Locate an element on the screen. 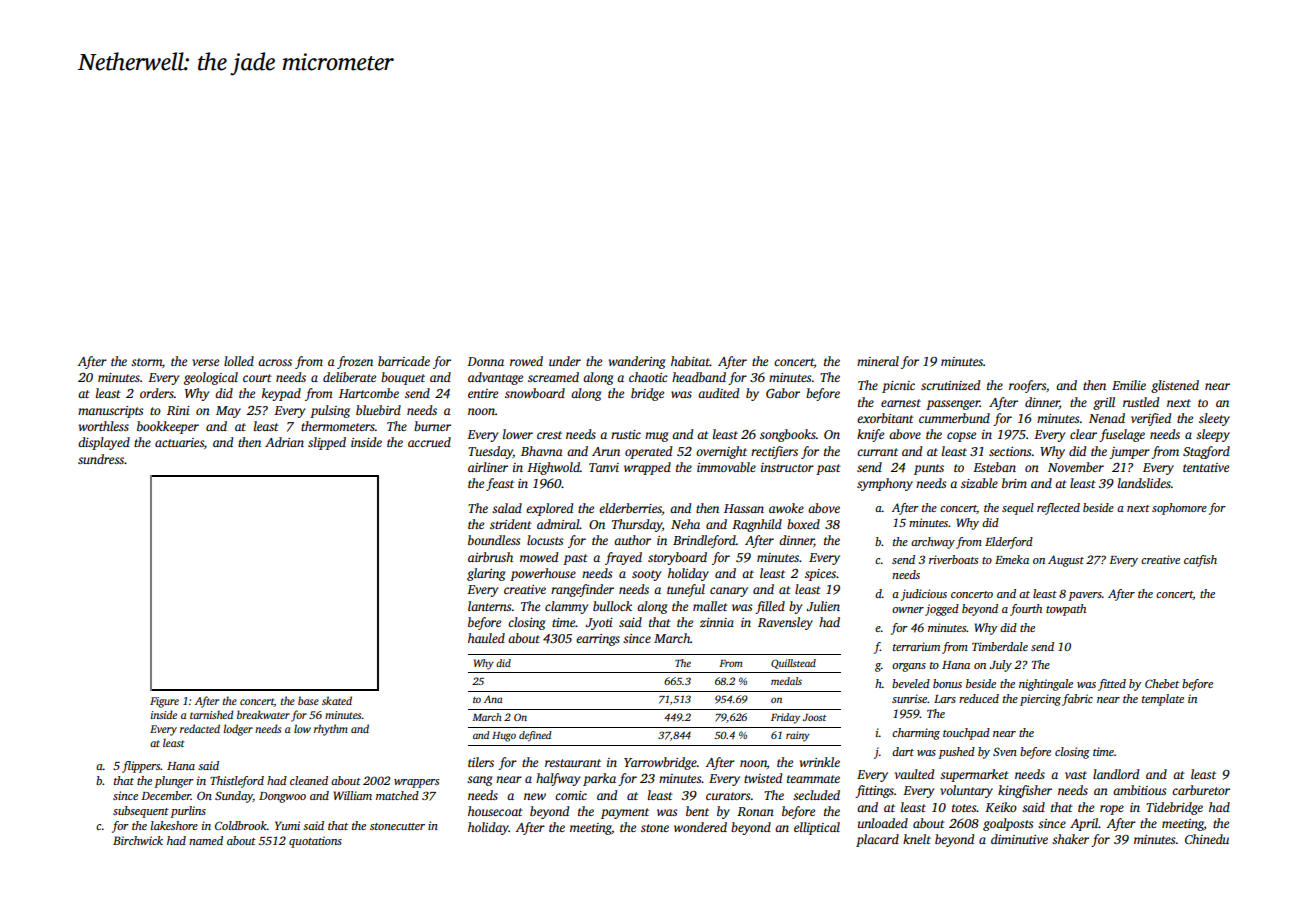  Adrian is located at coordinates (284, 442).
